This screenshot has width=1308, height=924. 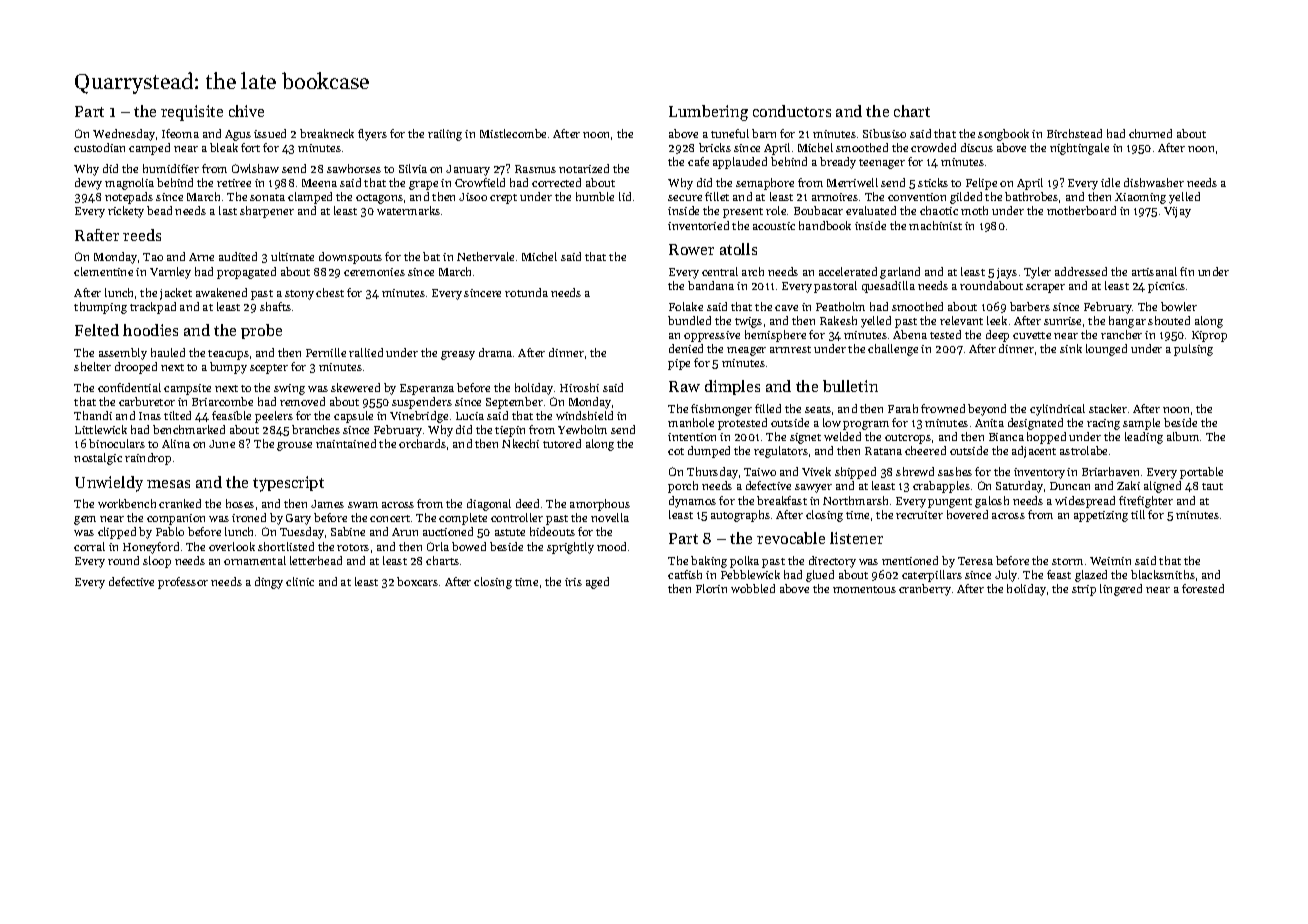 I want to click on regulators, so click(x=781, y=452).
